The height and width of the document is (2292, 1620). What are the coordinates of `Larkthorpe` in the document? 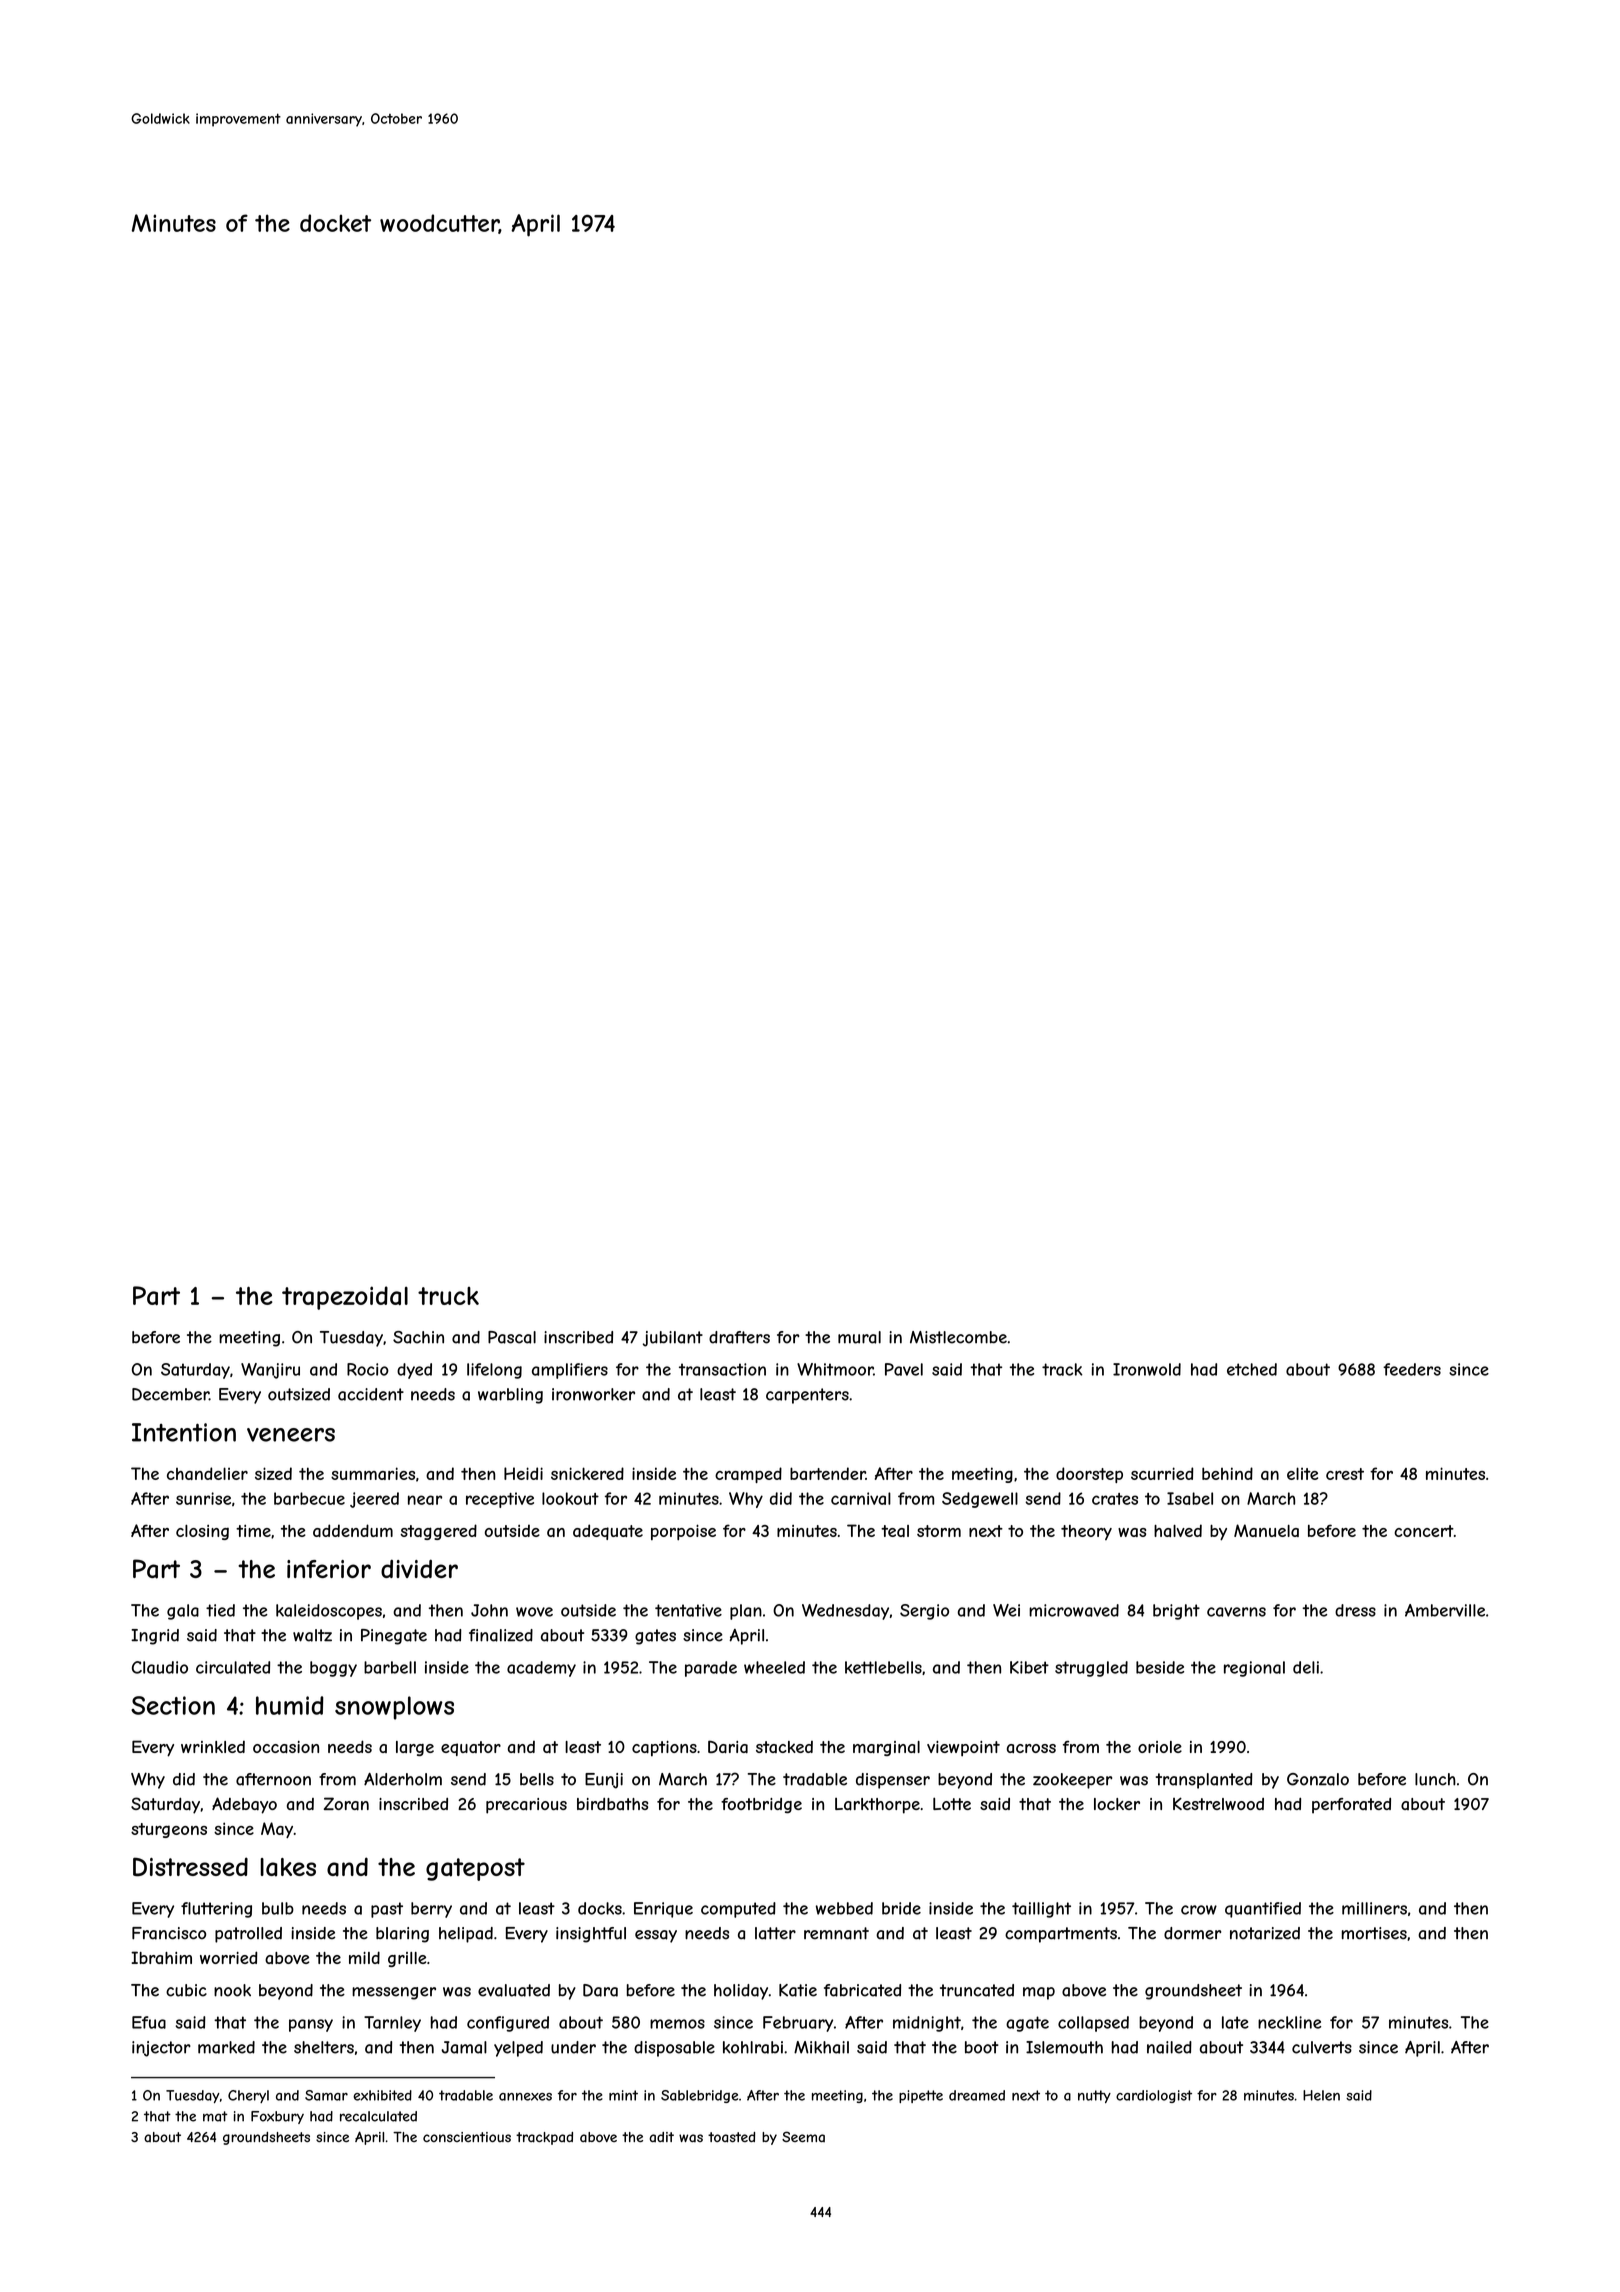 It's located at (877, 1806).
